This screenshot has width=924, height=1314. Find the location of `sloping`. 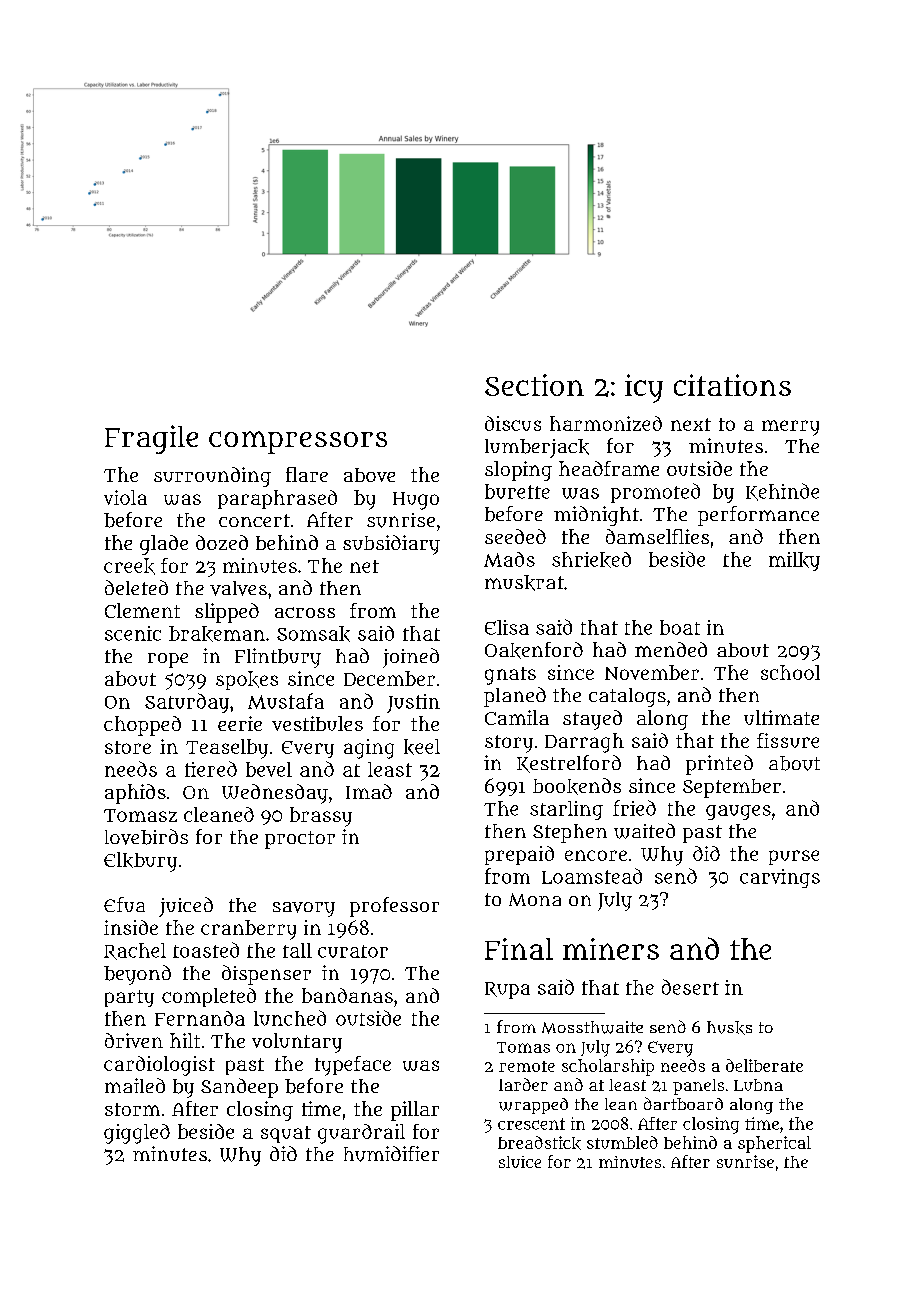

sloping is located at coordinates (518, 471).
